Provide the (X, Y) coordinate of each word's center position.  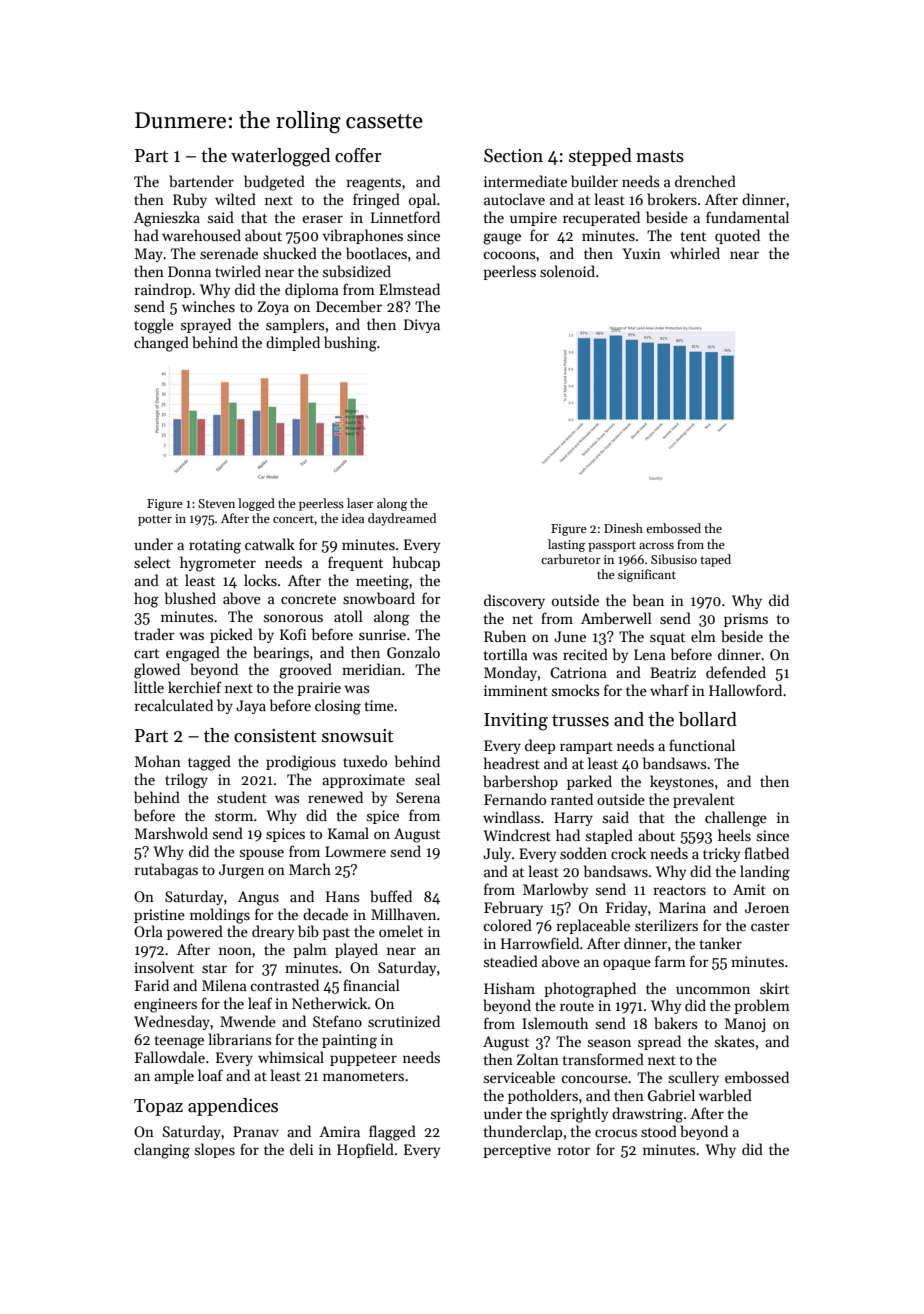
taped (715, 560)
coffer (358, 155)
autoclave (514, 199)
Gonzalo (413, 652)
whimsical (291, 1057)
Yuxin (641, 253)
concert (294, 519)
